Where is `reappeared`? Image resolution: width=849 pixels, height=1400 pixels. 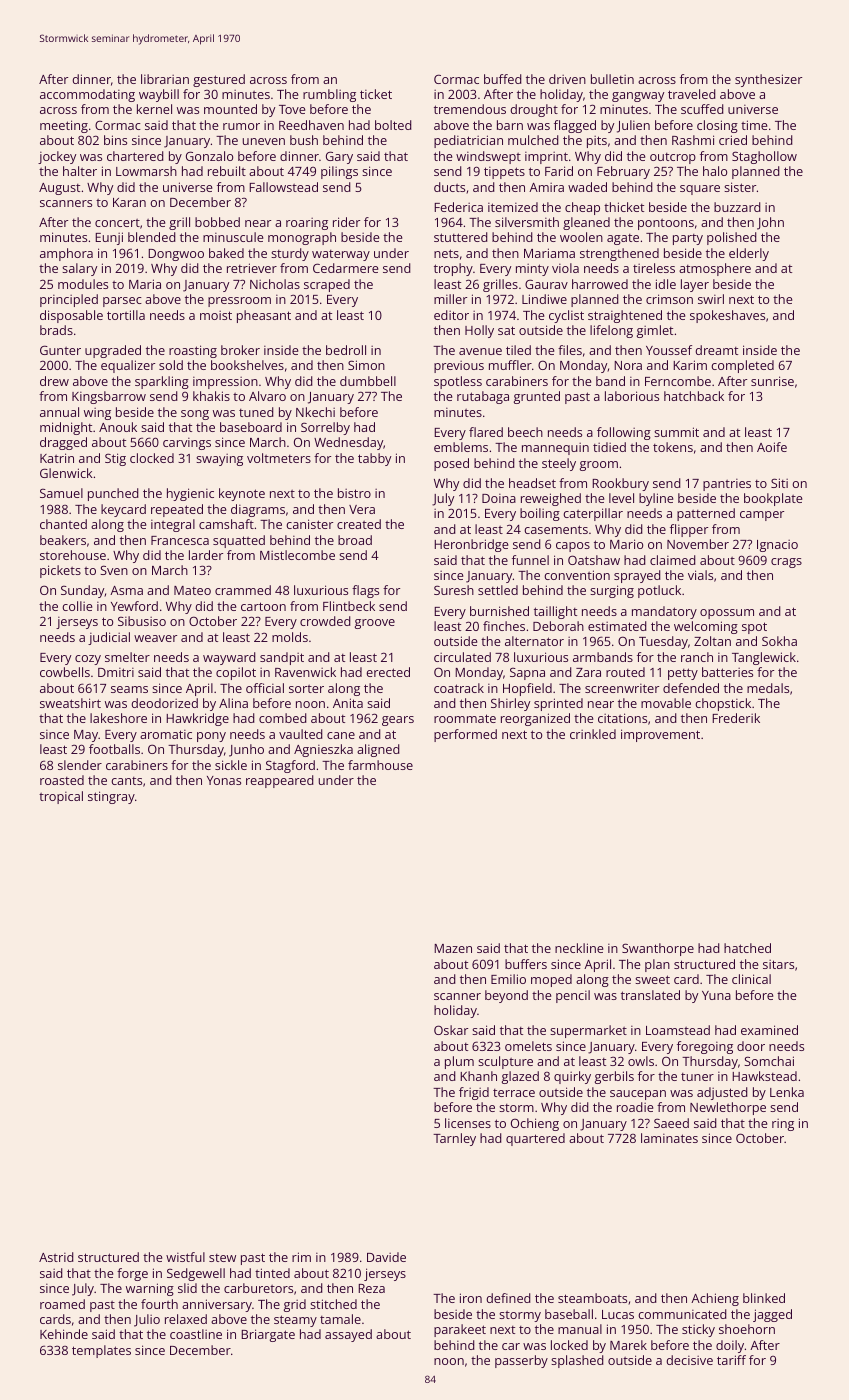 reappeared is located at coordinates (280, 781).
